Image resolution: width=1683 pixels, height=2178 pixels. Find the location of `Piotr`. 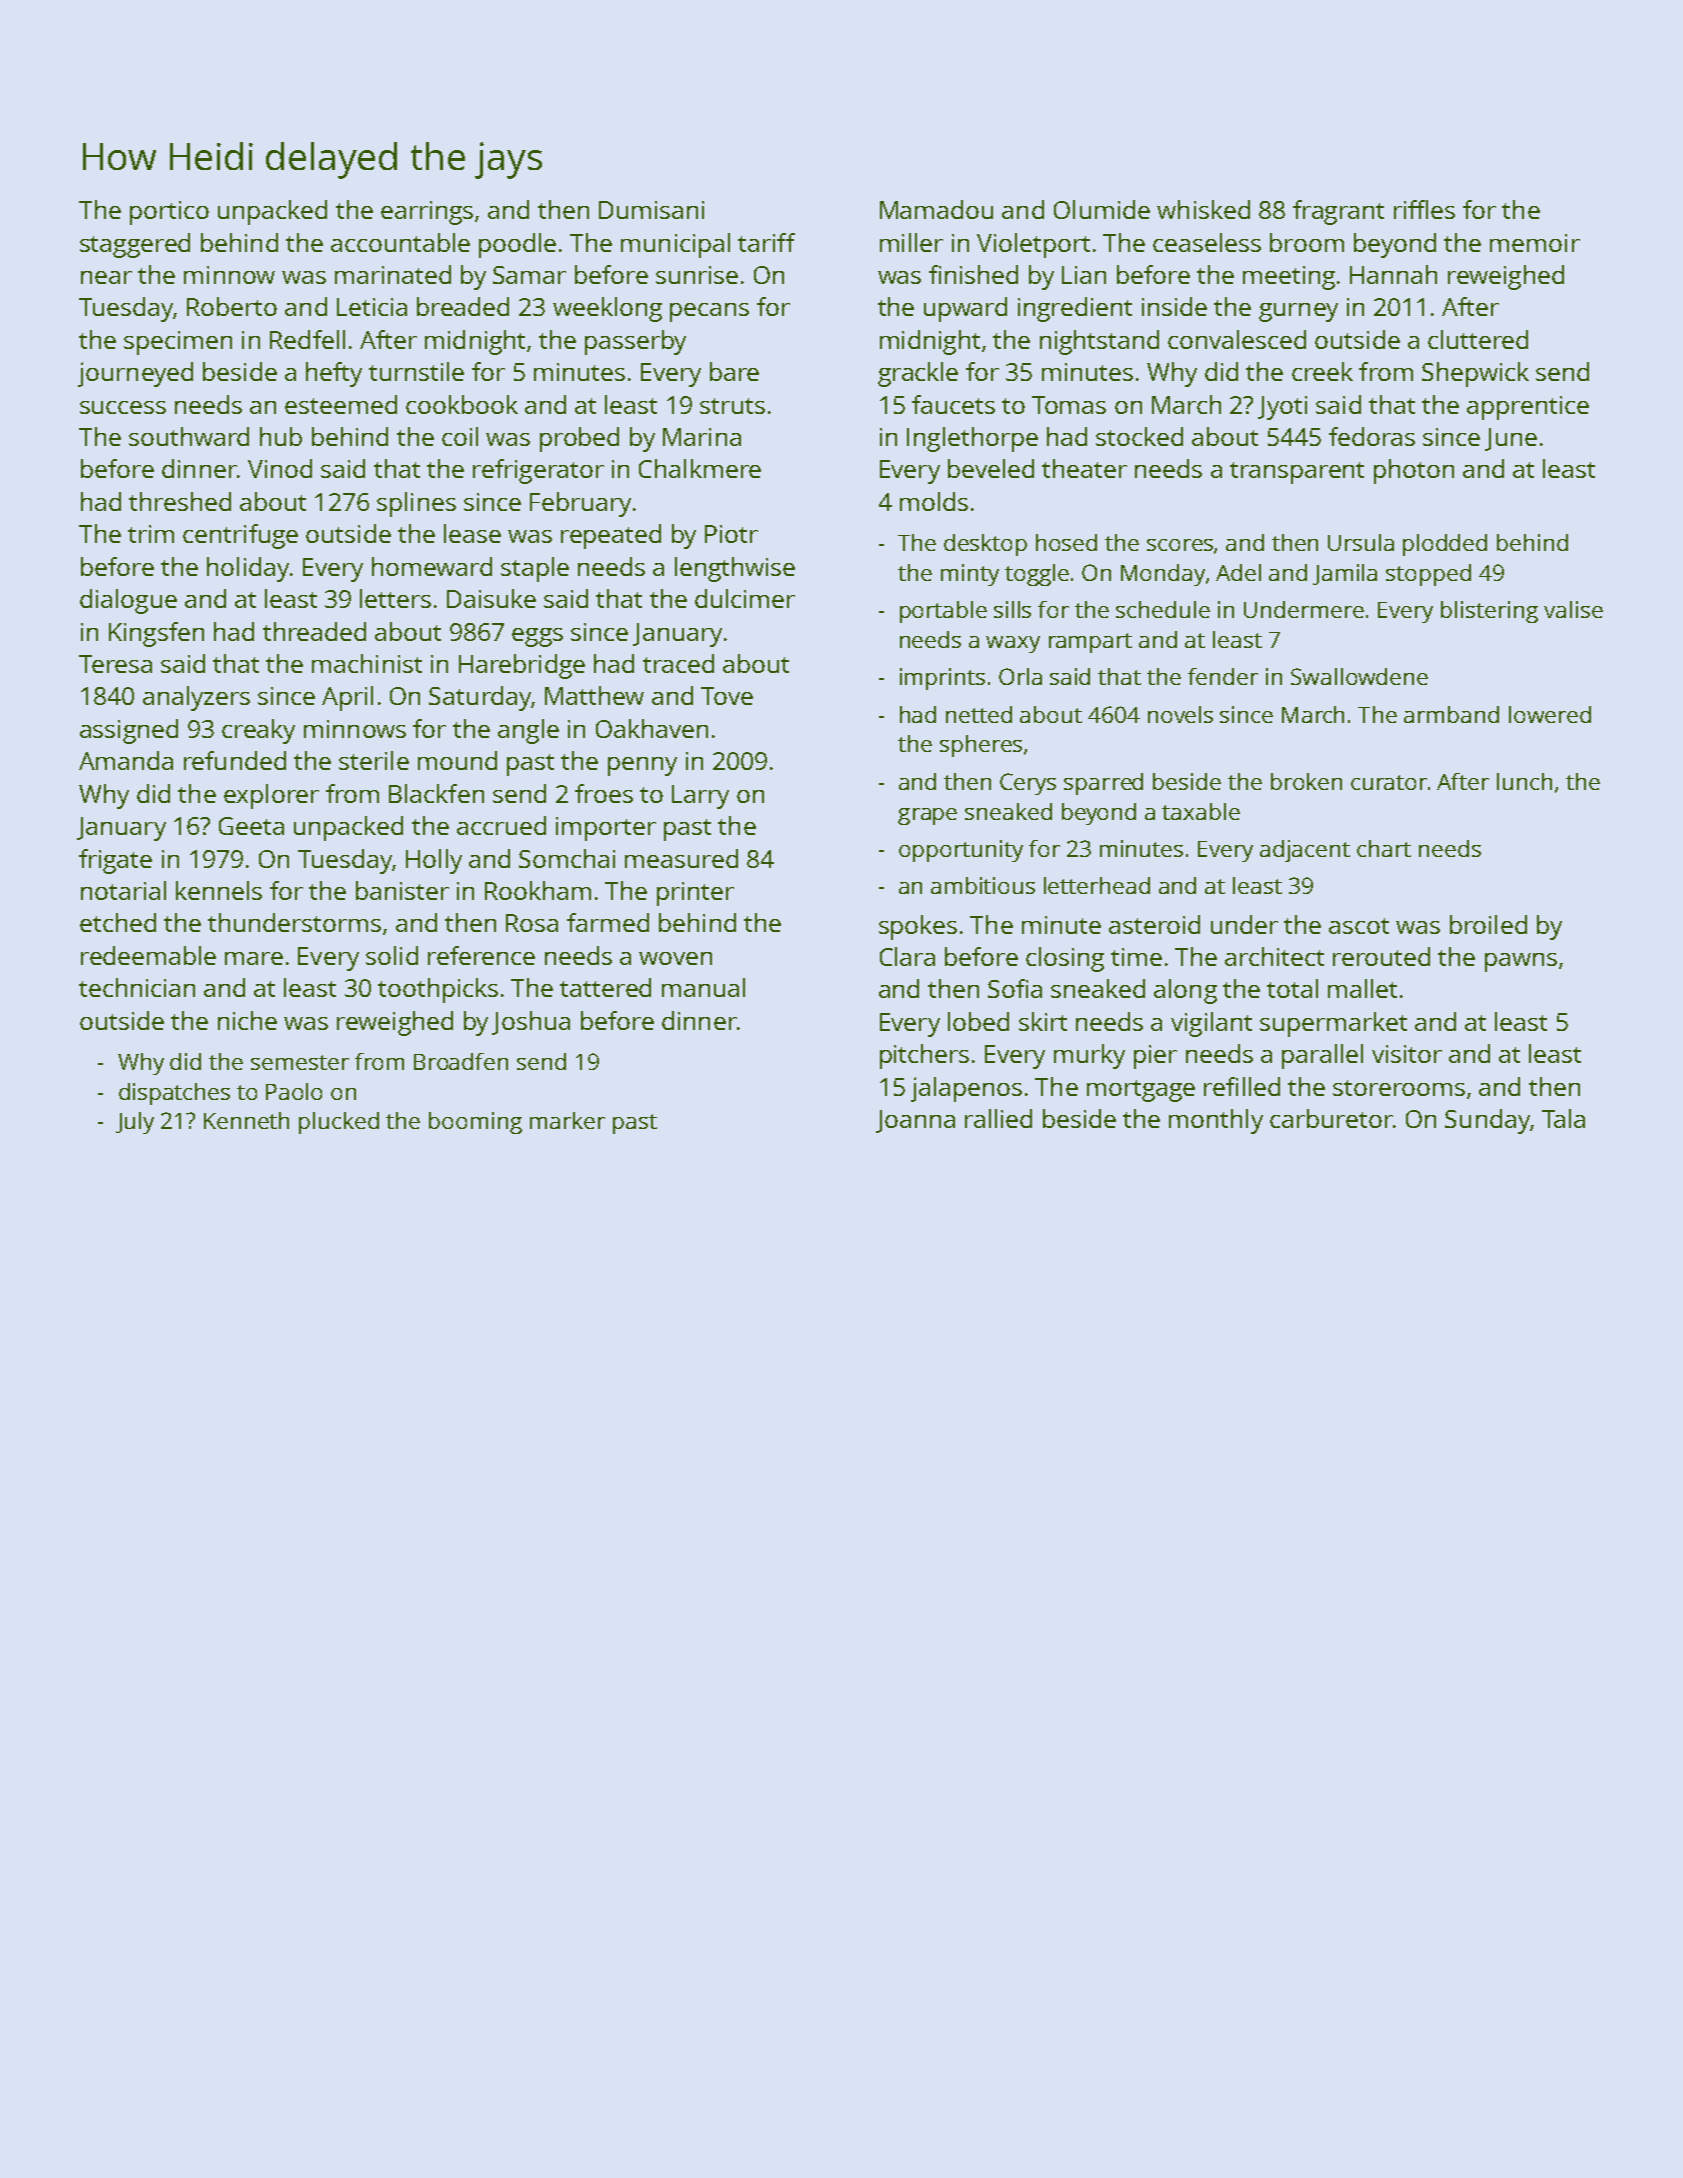

Piotr is located at coordinates (731, 534).
